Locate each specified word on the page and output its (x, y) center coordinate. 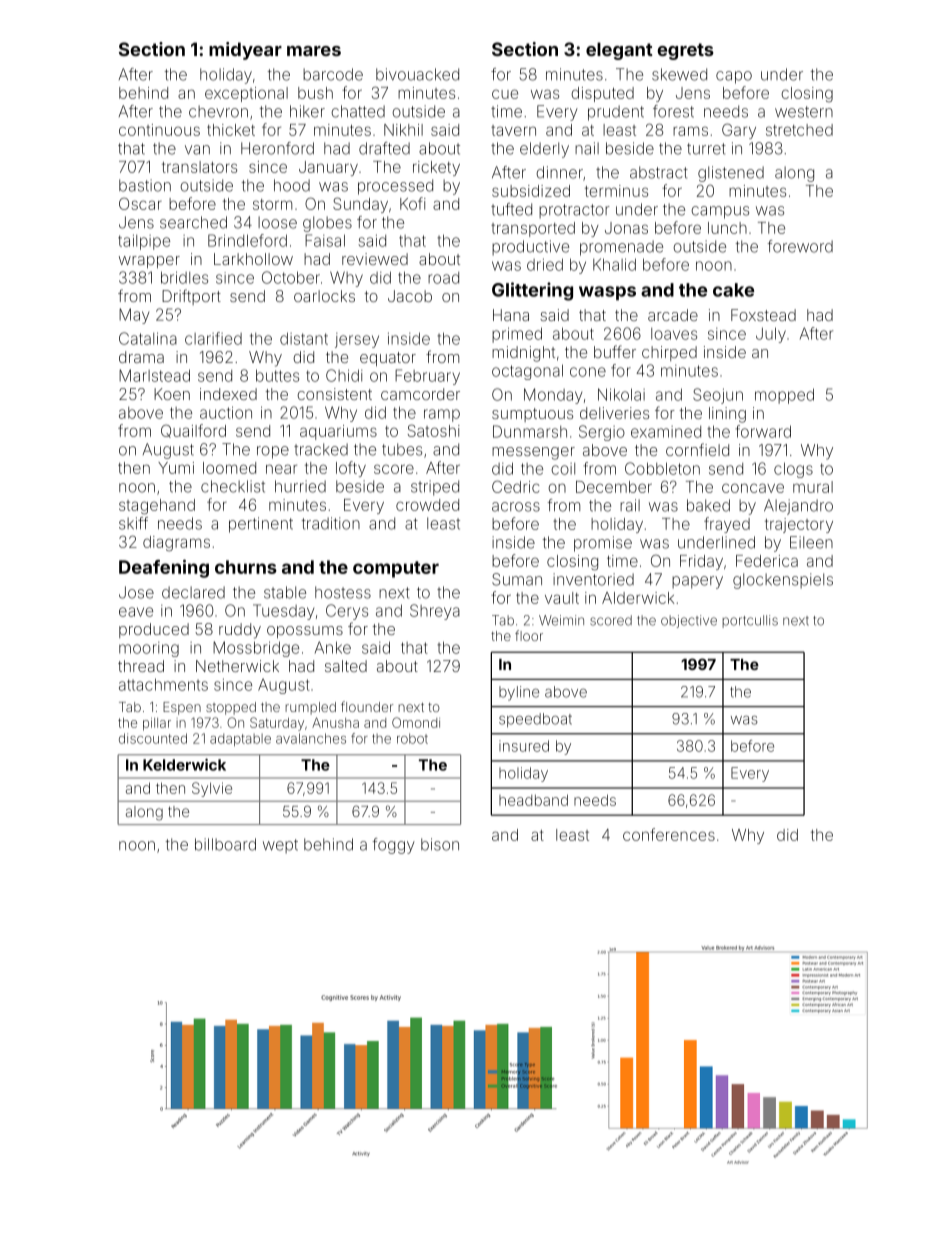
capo (734, 77)
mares (314, 51)
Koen (172, 394)
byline (519, 693)
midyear (245, 51)
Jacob (410, 296)
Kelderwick (184, 764)
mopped (784, 396)
